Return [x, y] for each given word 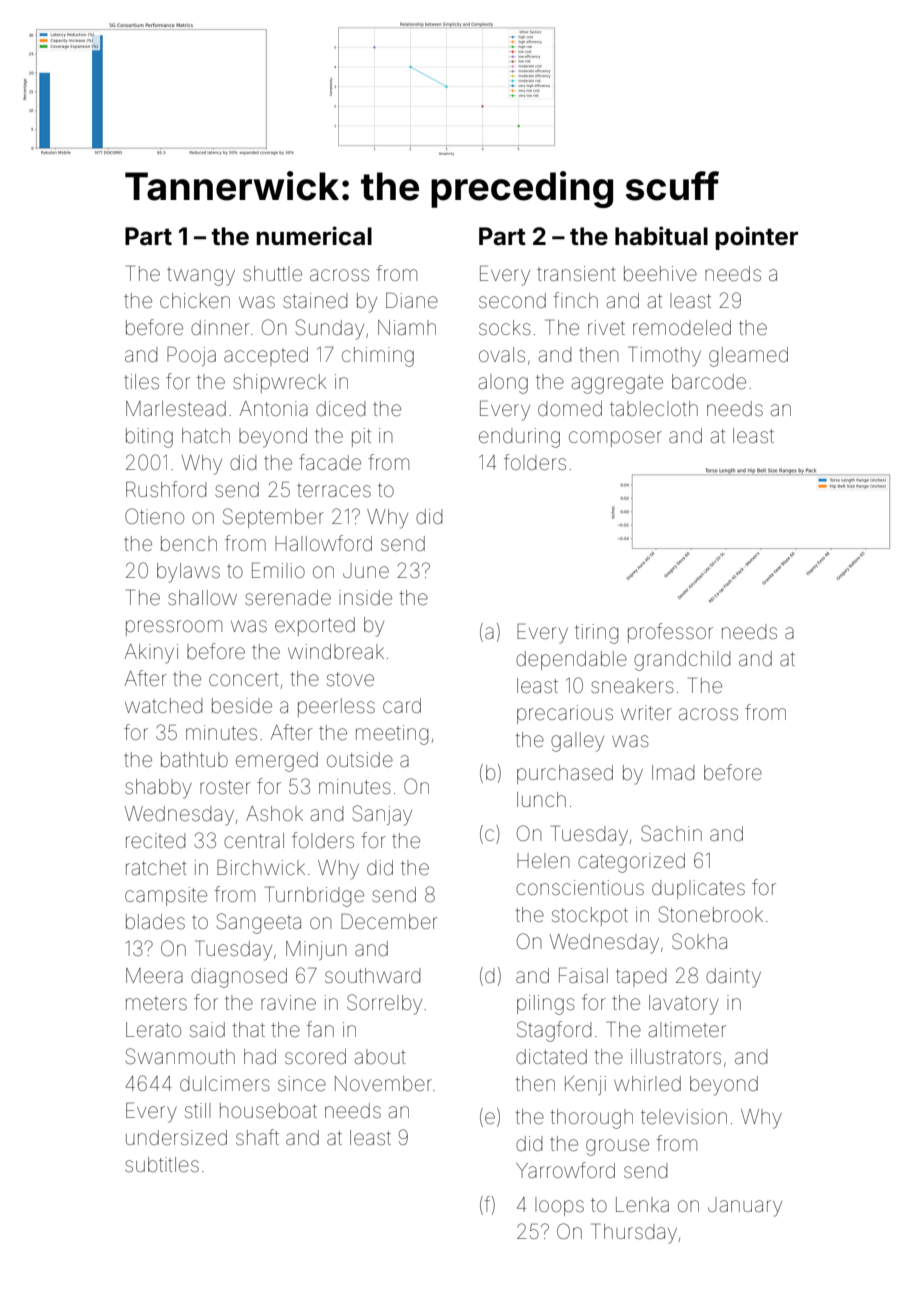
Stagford [554, 1031]
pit [361, 437]
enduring [519, 438]
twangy [201, 276]
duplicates [698, 889]
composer [615, 439]
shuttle [272, 274]
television [684, 1116]
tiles [141, 381]
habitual [661, 236]
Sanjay [382, 815]
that [248, 1029]
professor [670, 633]
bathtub [194, 759]
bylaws [188, 573]
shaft [257, 1137]
